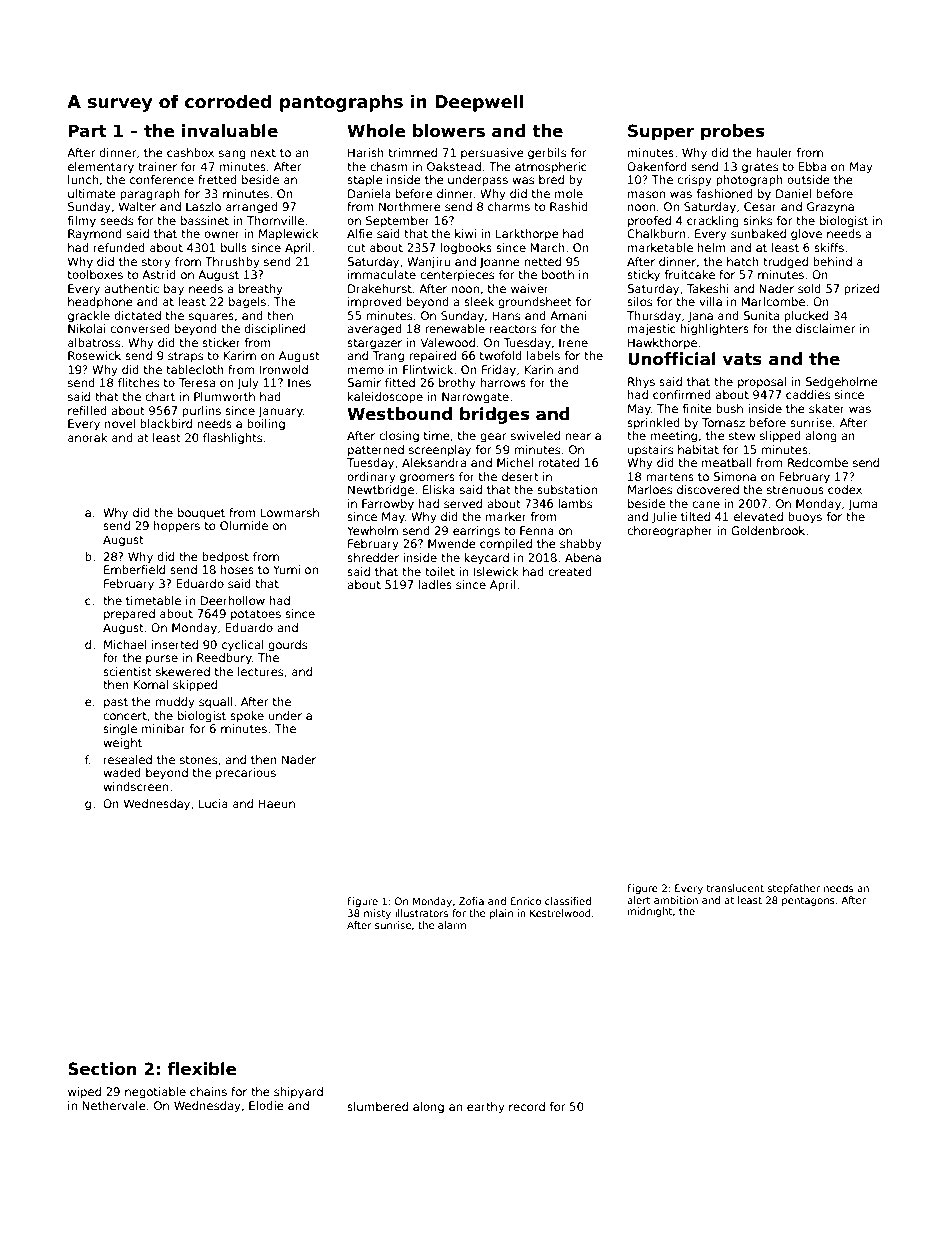 The width and height of the document is (952, 1233). What do you see at coordinates (768, 530) in the document?
I see `Goldenbrook` at bounding box center [768, 530].
